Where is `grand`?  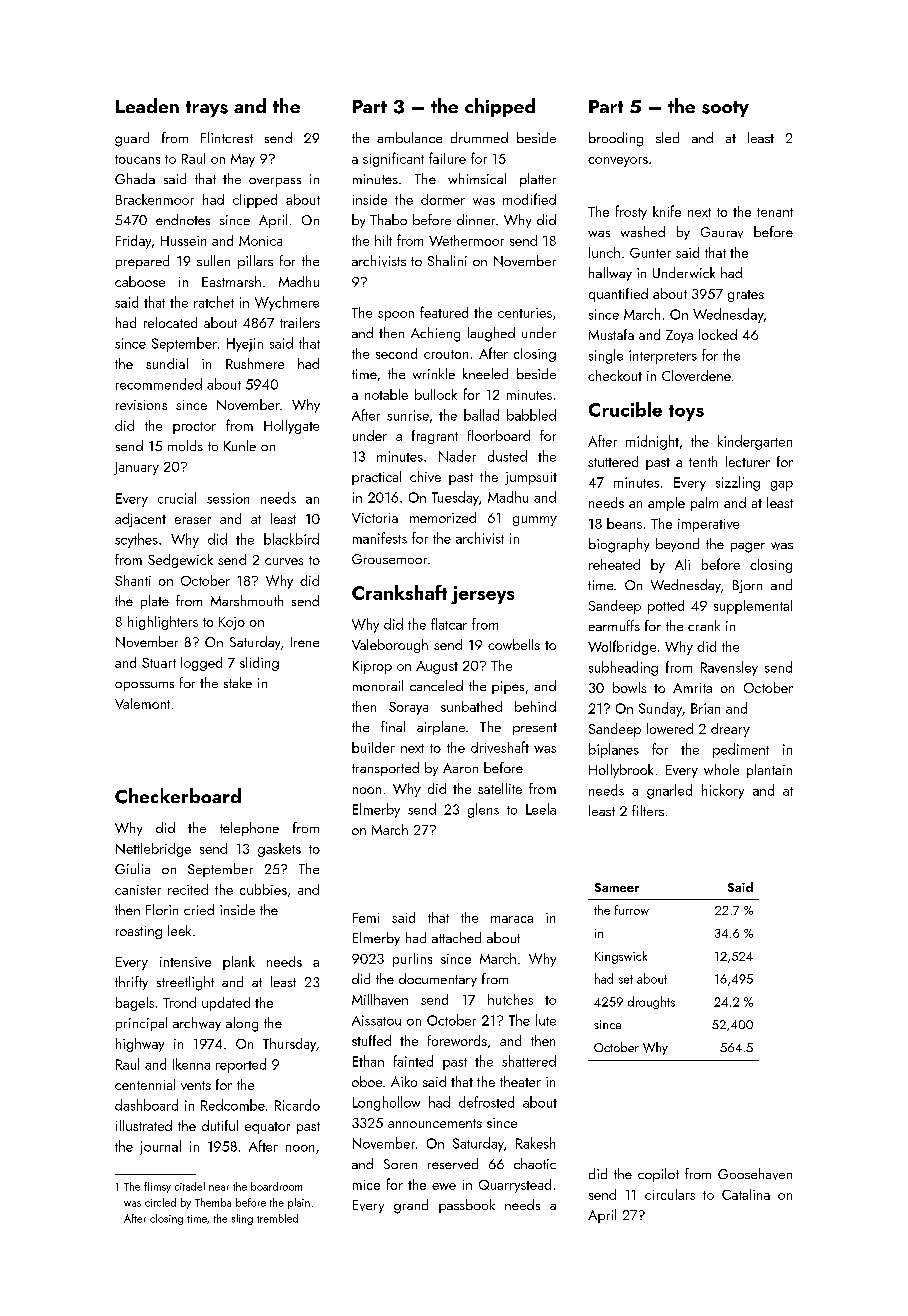
grand is located at coordinates (411, 1206).
